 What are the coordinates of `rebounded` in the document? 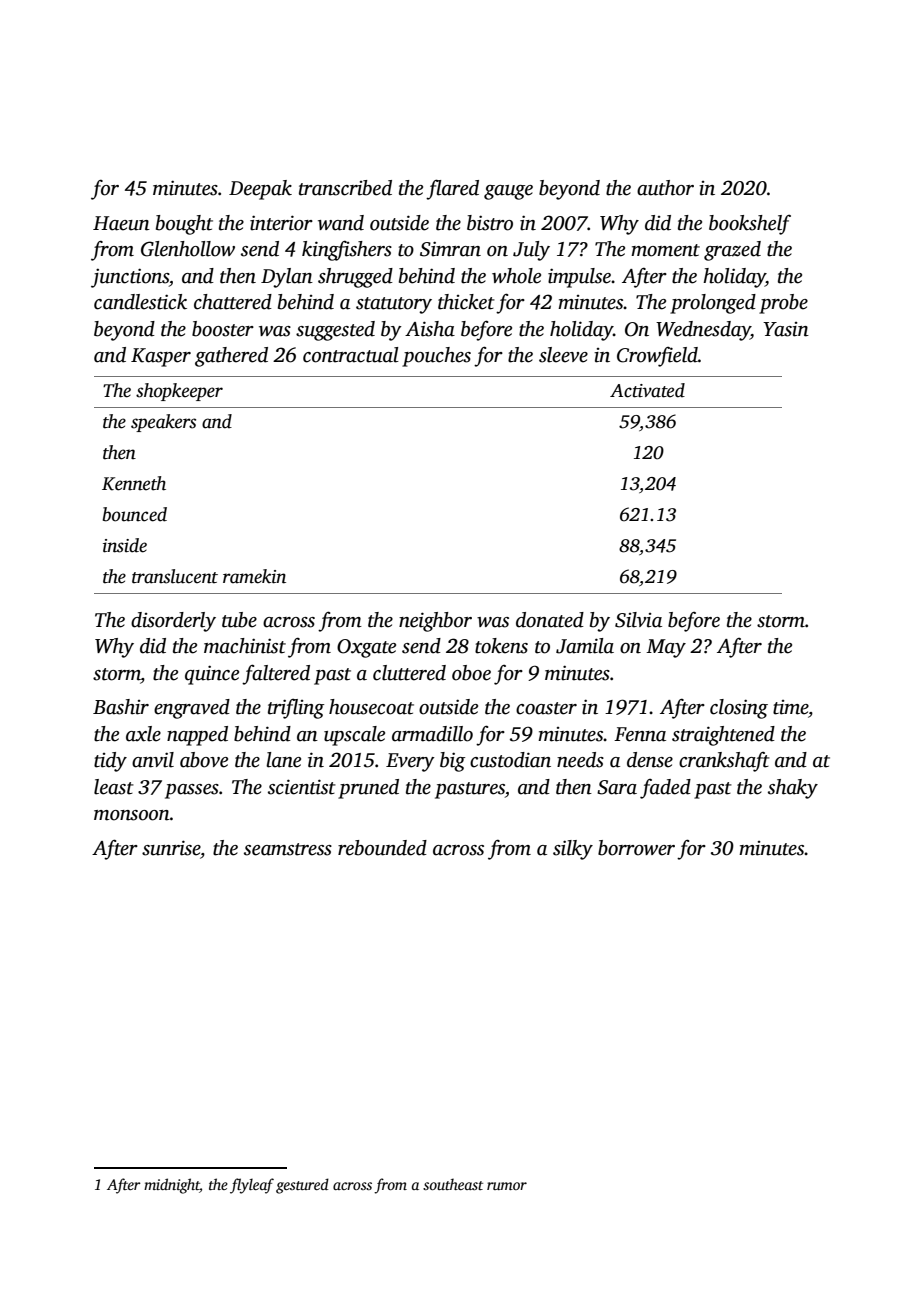 It's located at (382, 848).
